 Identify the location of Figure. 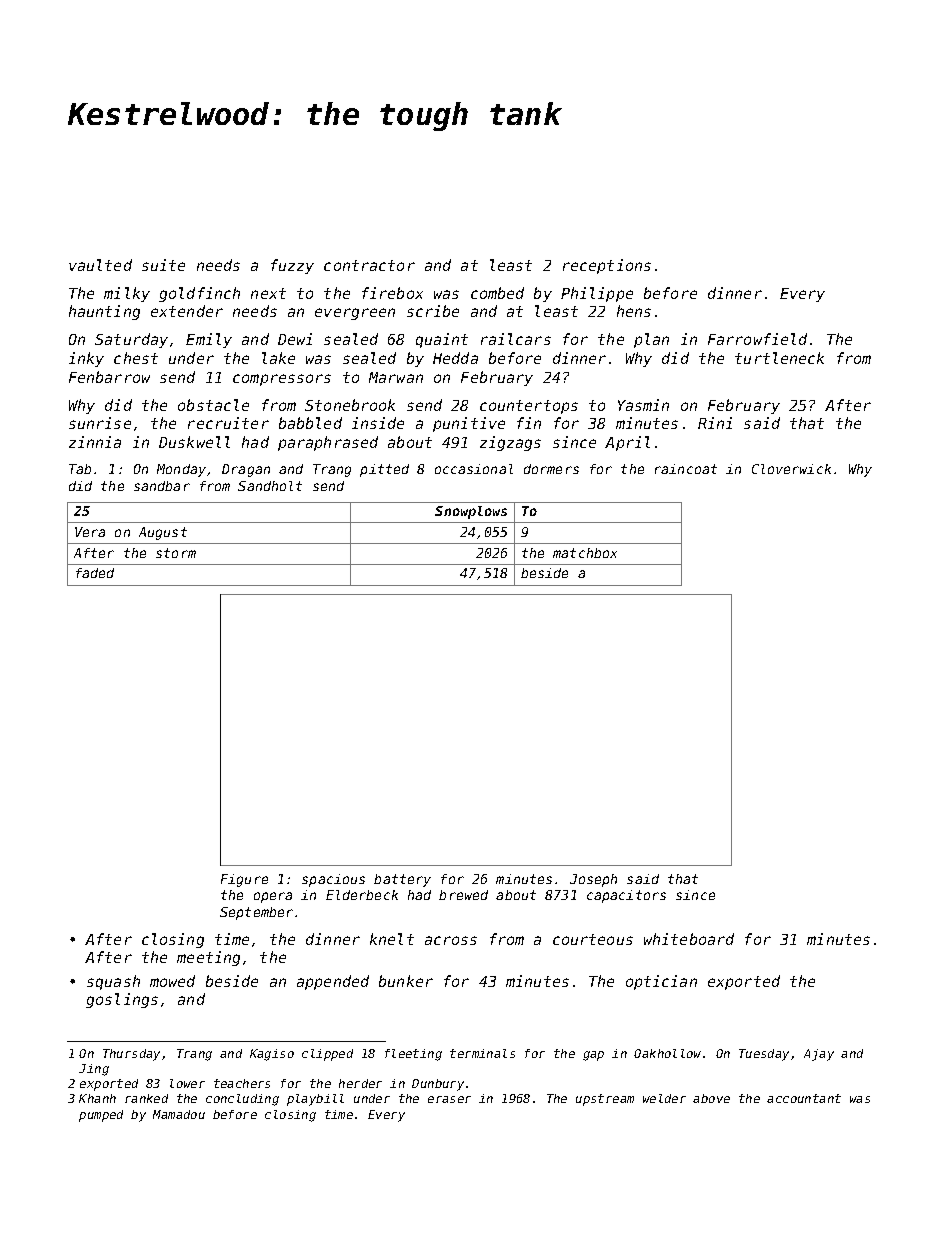
(244, 880).
